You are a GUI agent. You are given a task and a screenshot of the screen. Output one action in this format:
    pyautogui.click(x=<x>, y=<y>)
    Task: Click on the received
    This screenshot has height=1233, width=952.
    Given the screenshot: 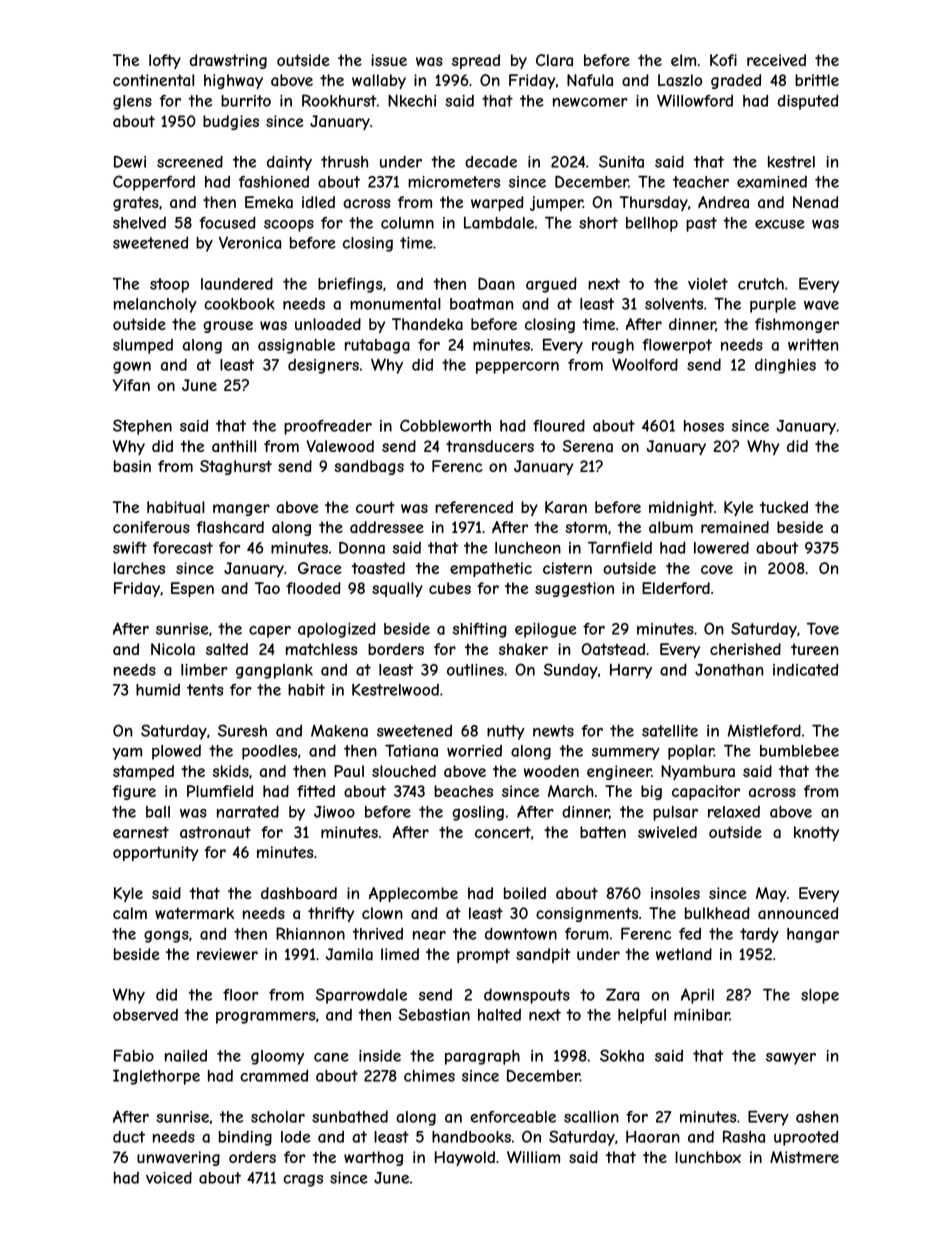 What is the action you would take?
    pyautogui.click(x=776, y=60)
